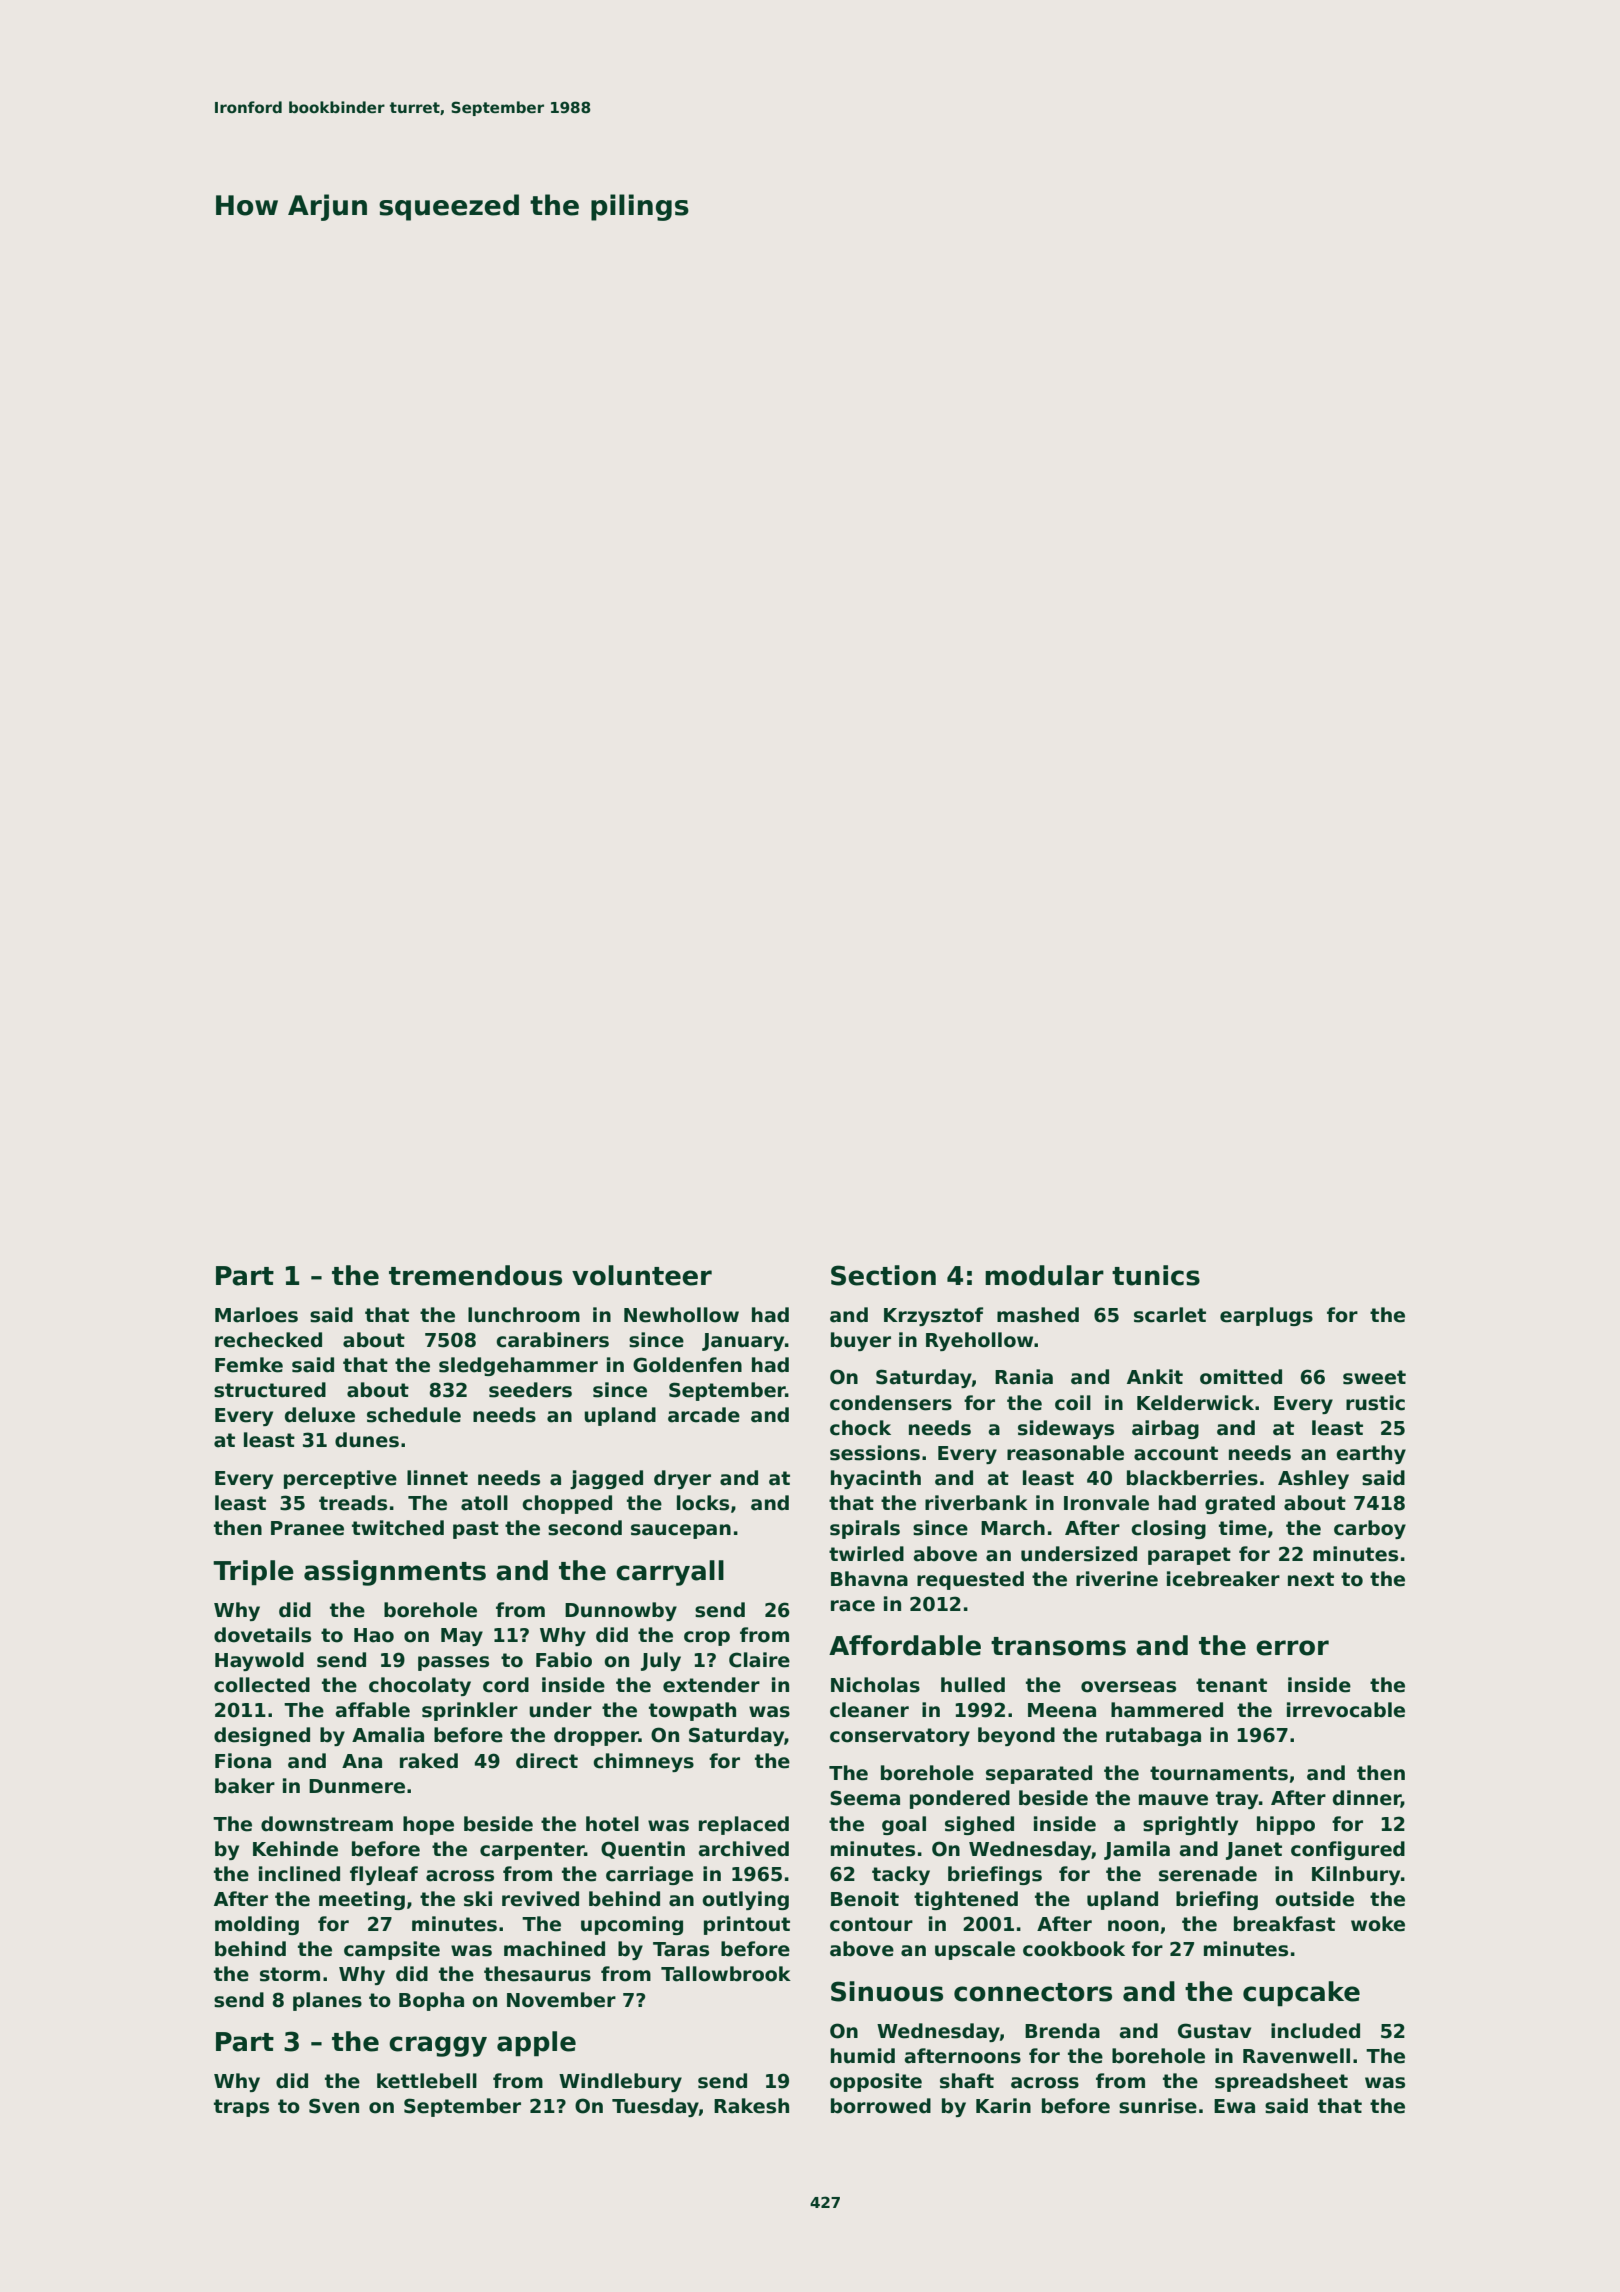  Describe the element at coordinates (1292, 1648) in the document. I see `error` at that location.
